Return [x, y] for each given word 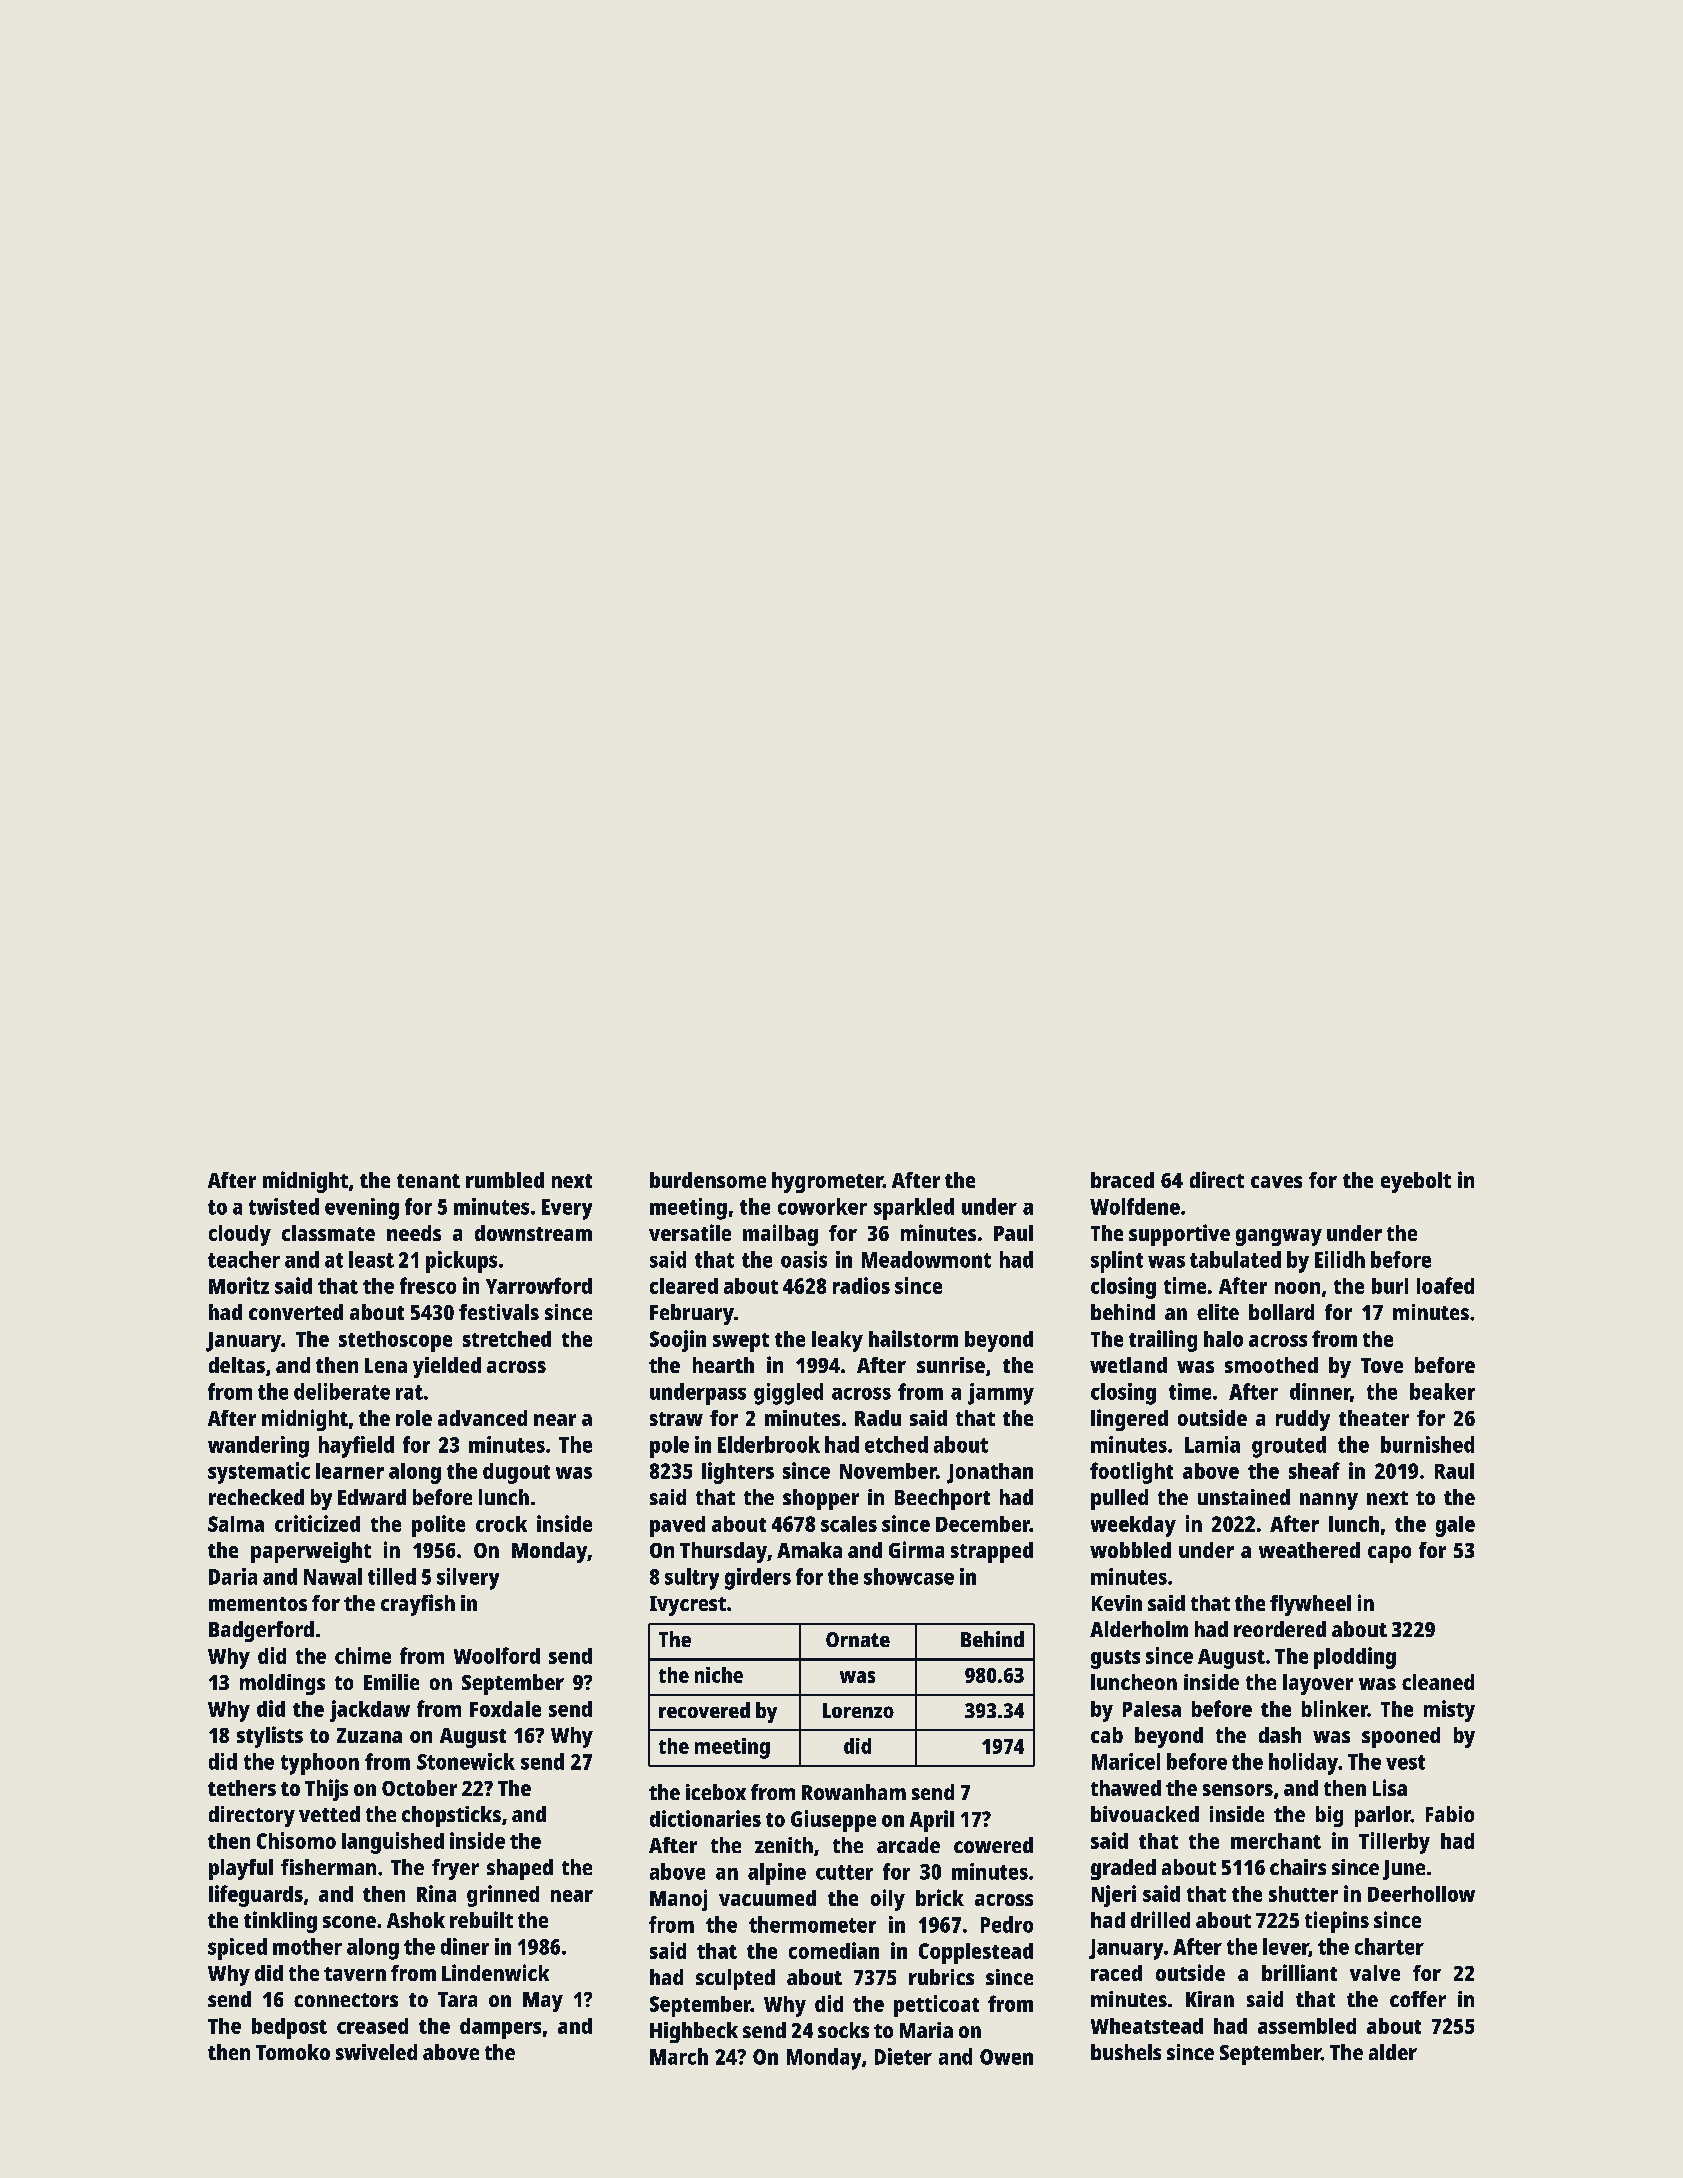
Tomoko [293, 2052]
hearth [723, 1365]
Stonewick [466, 1761]
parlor [1383, 1816]
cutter [844, 1872]
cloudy [240, 1235]
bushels [1126, 2052]
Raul [1454, 1471]
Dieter [903, 2056]
